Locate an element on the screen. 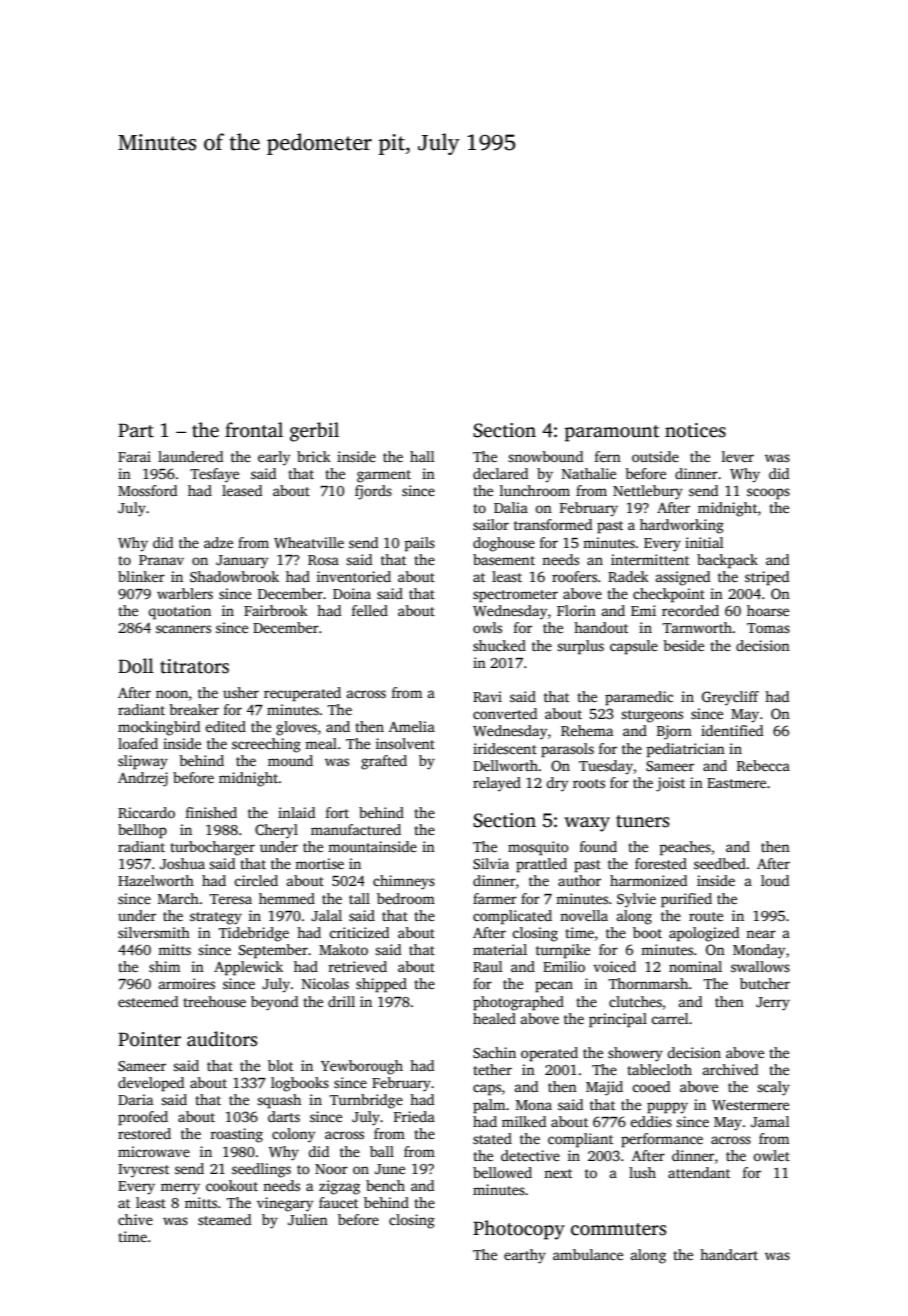 This screenshot has height=1316, width=908. notices is located at coordinates (695, 430).
